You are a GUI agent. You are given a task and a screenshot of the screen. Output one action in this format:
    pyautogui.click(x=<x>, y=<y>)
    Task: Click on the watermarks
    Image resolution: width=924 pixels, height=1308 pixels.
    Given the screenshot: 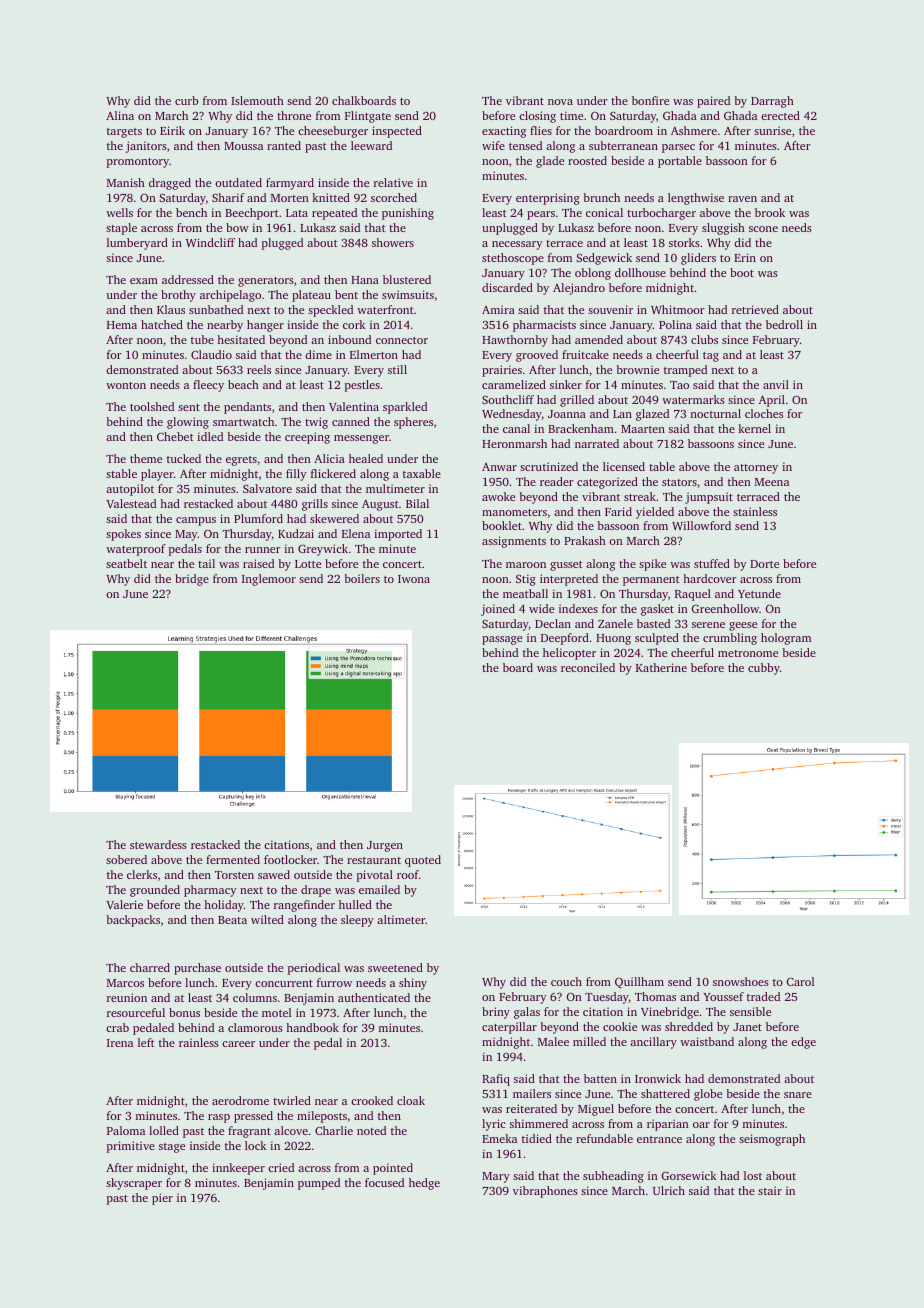 What is the action you would take?
    pyautogui.click(x=693, y=399)
